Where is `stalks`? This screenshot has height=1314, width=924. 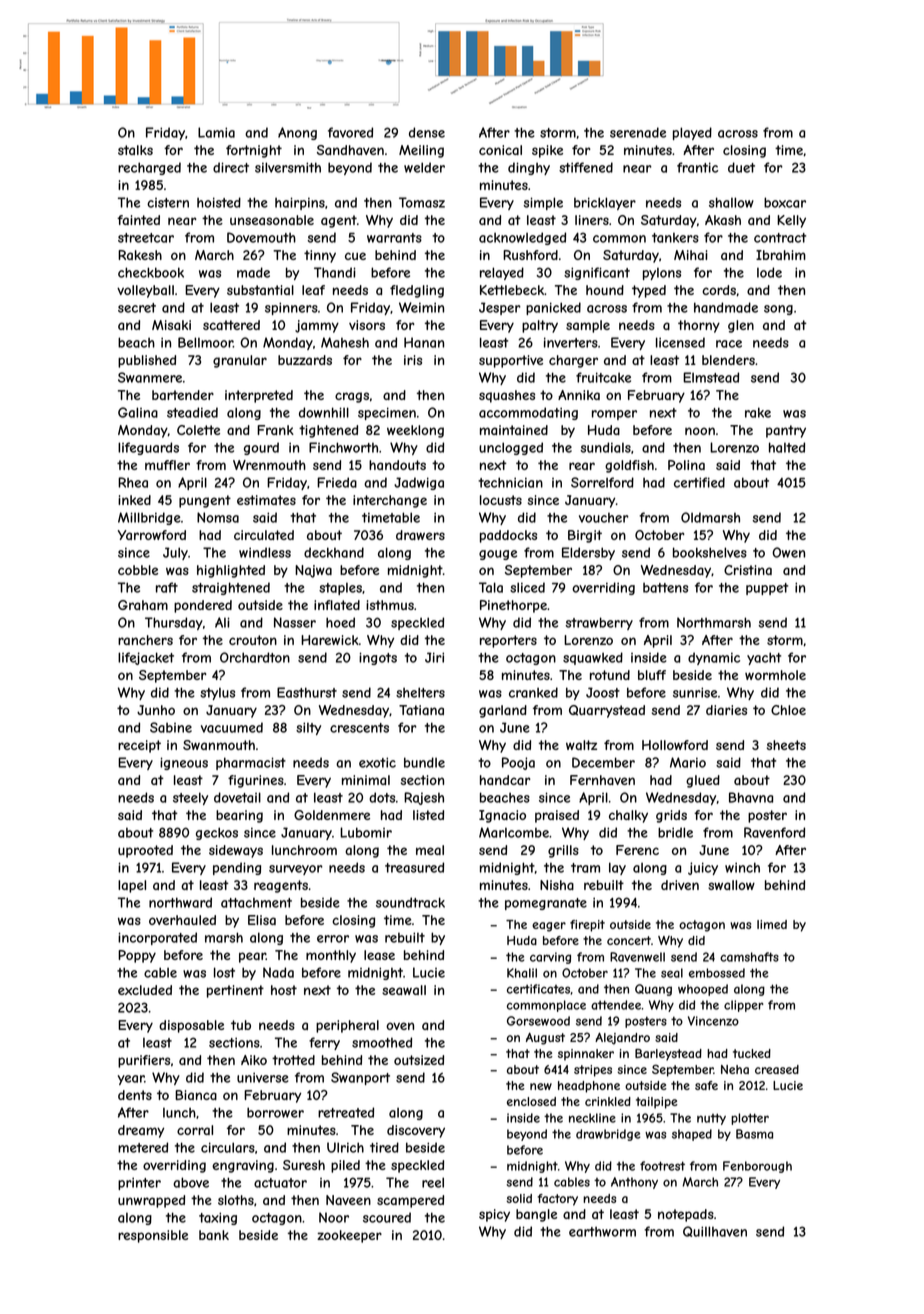
stalks is located at coordinates (135, 150).
